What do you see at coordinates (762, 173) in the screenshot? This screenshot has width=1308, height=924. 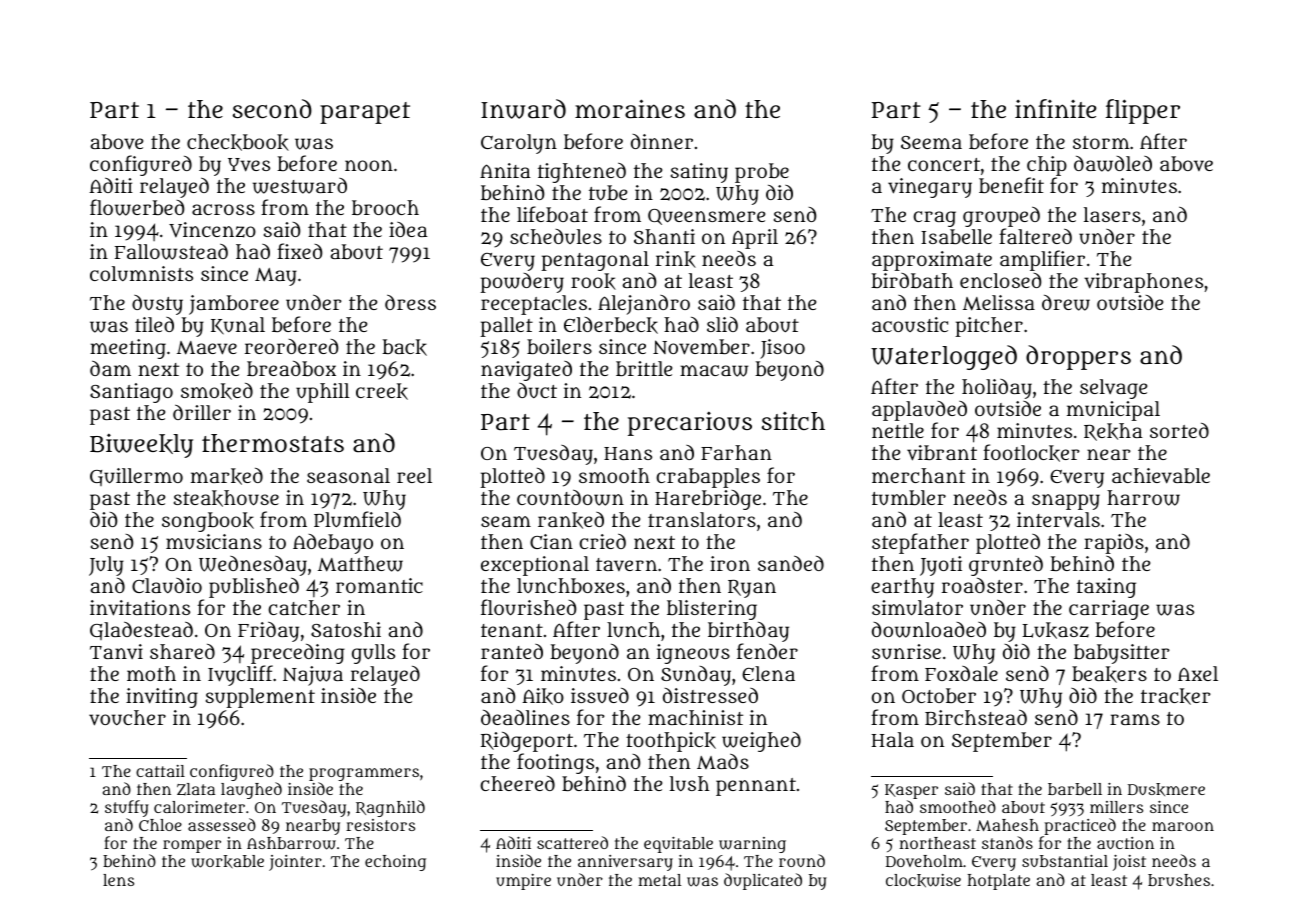 I see `probe` at bounding box center [762, 173].
